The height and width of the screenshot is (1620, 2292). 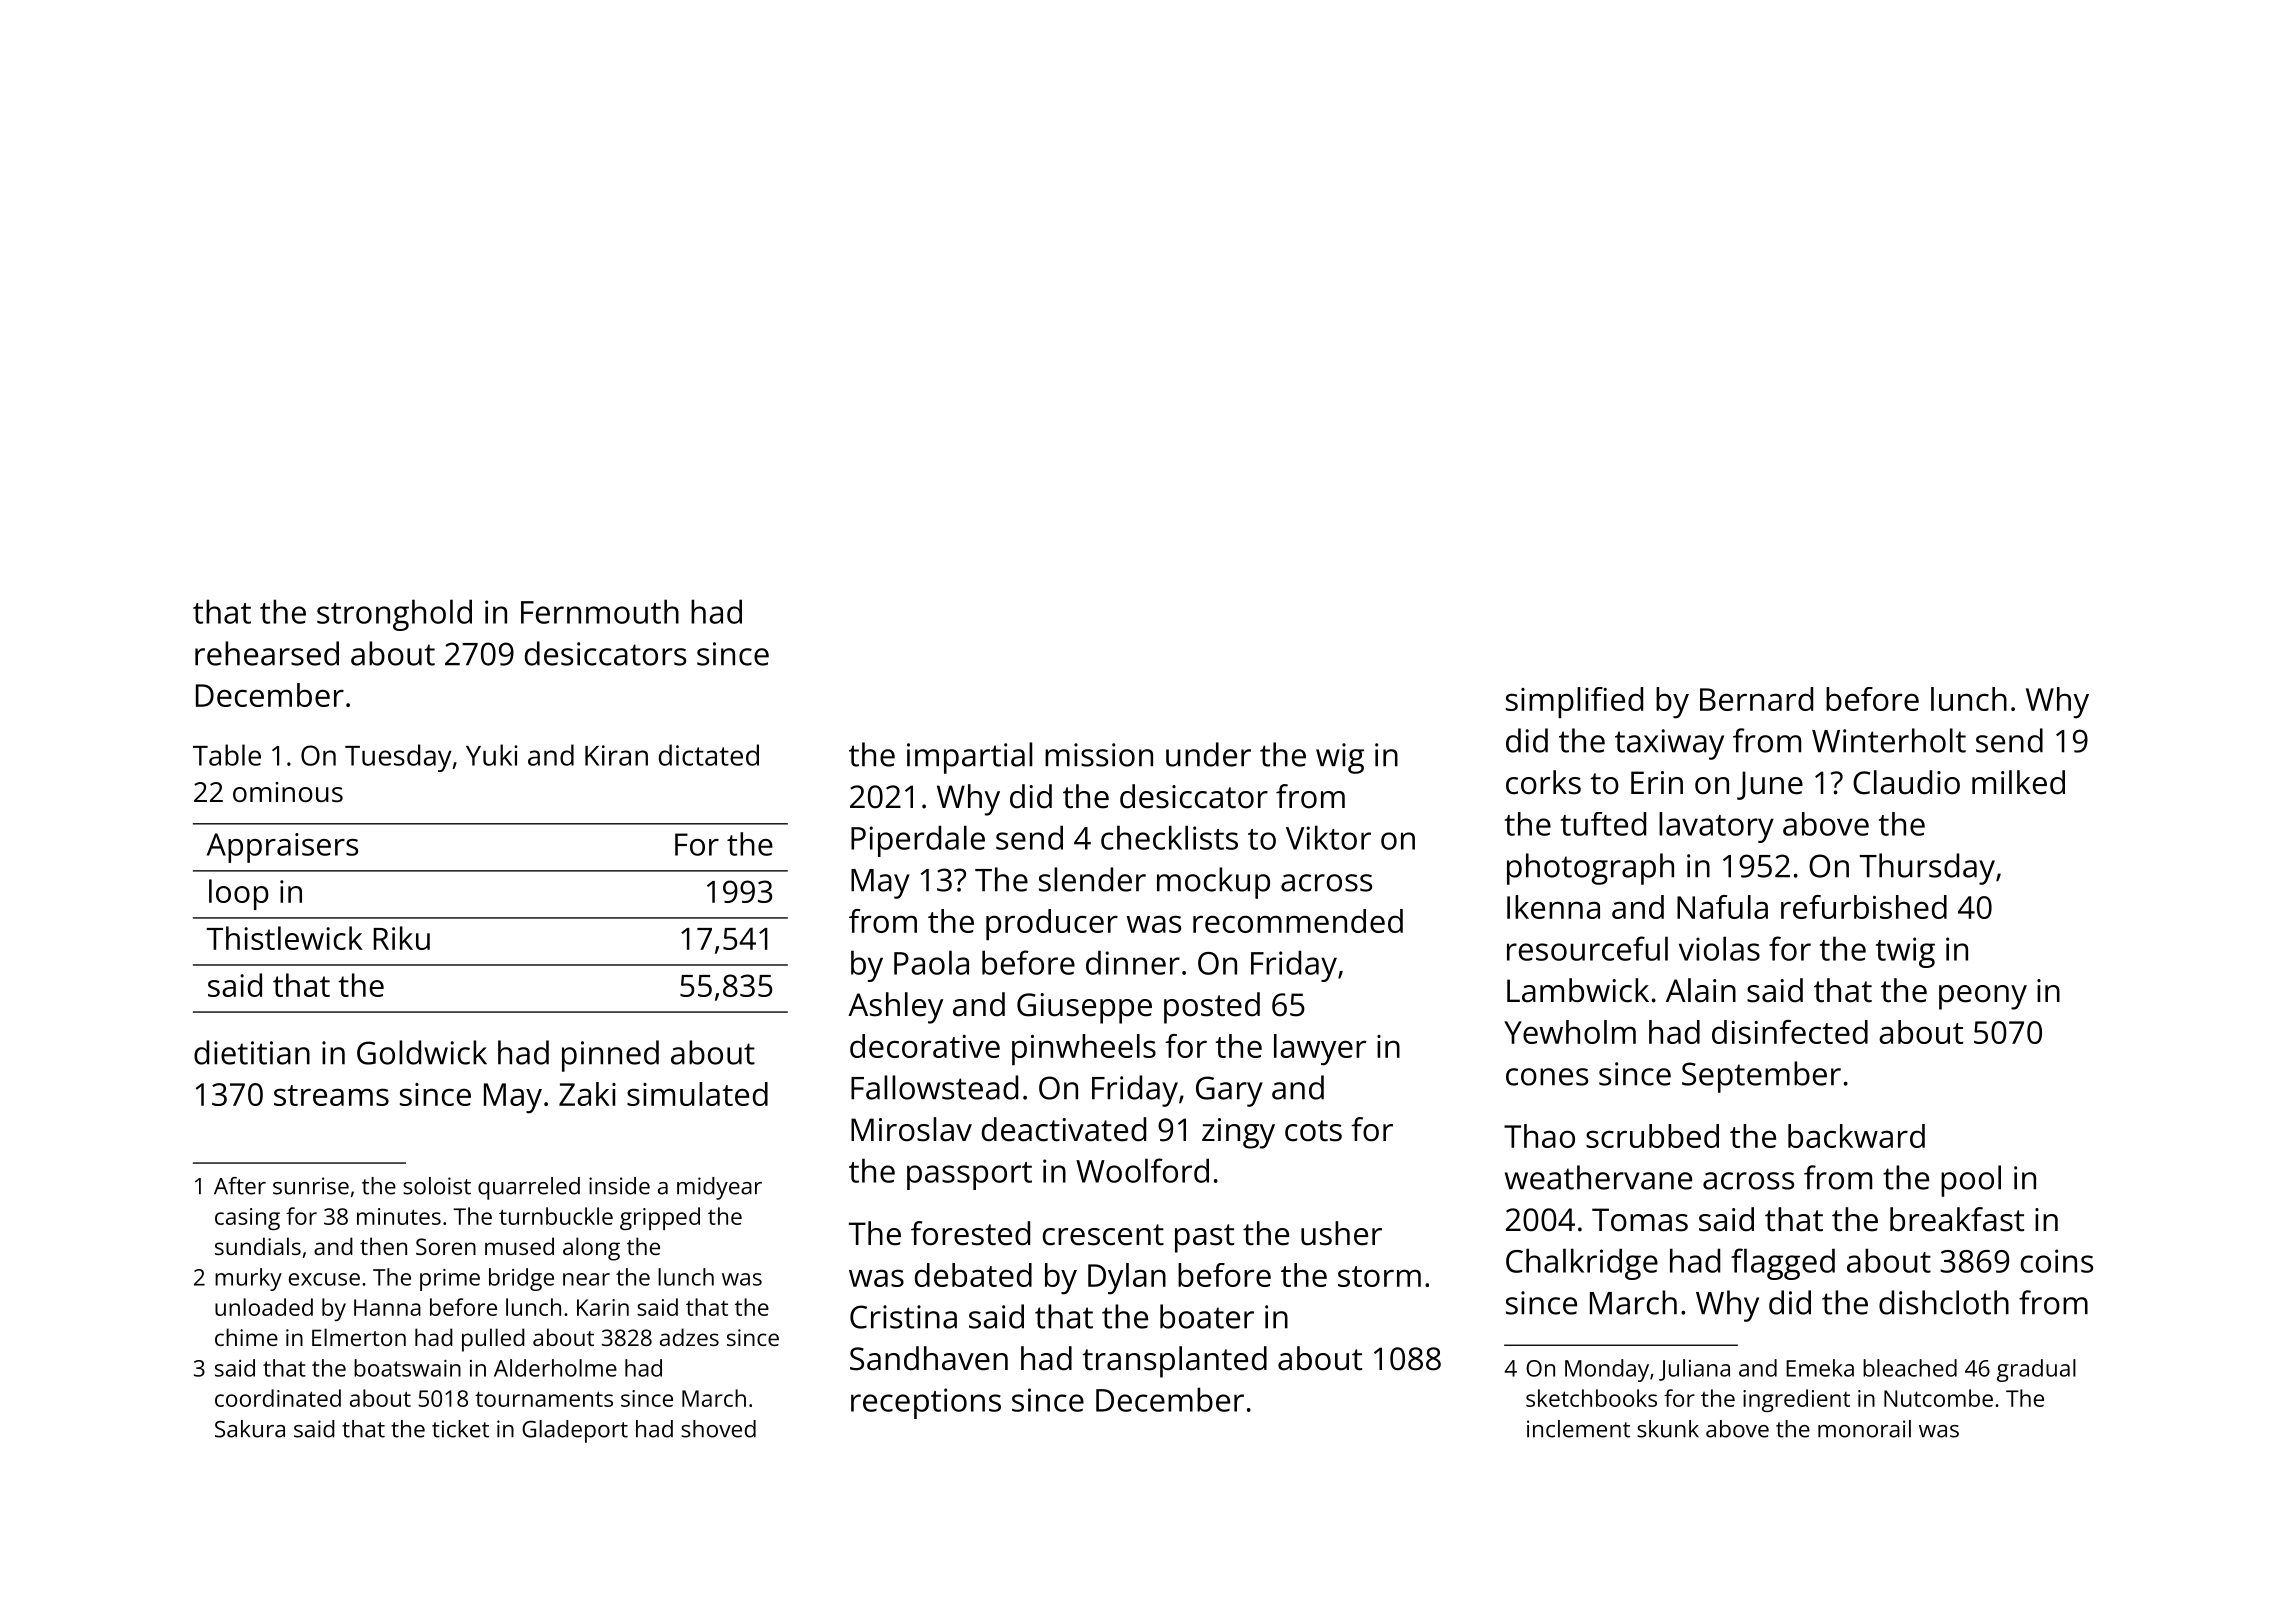 I want to click on sunrise, so click(x=311, y=1186).
